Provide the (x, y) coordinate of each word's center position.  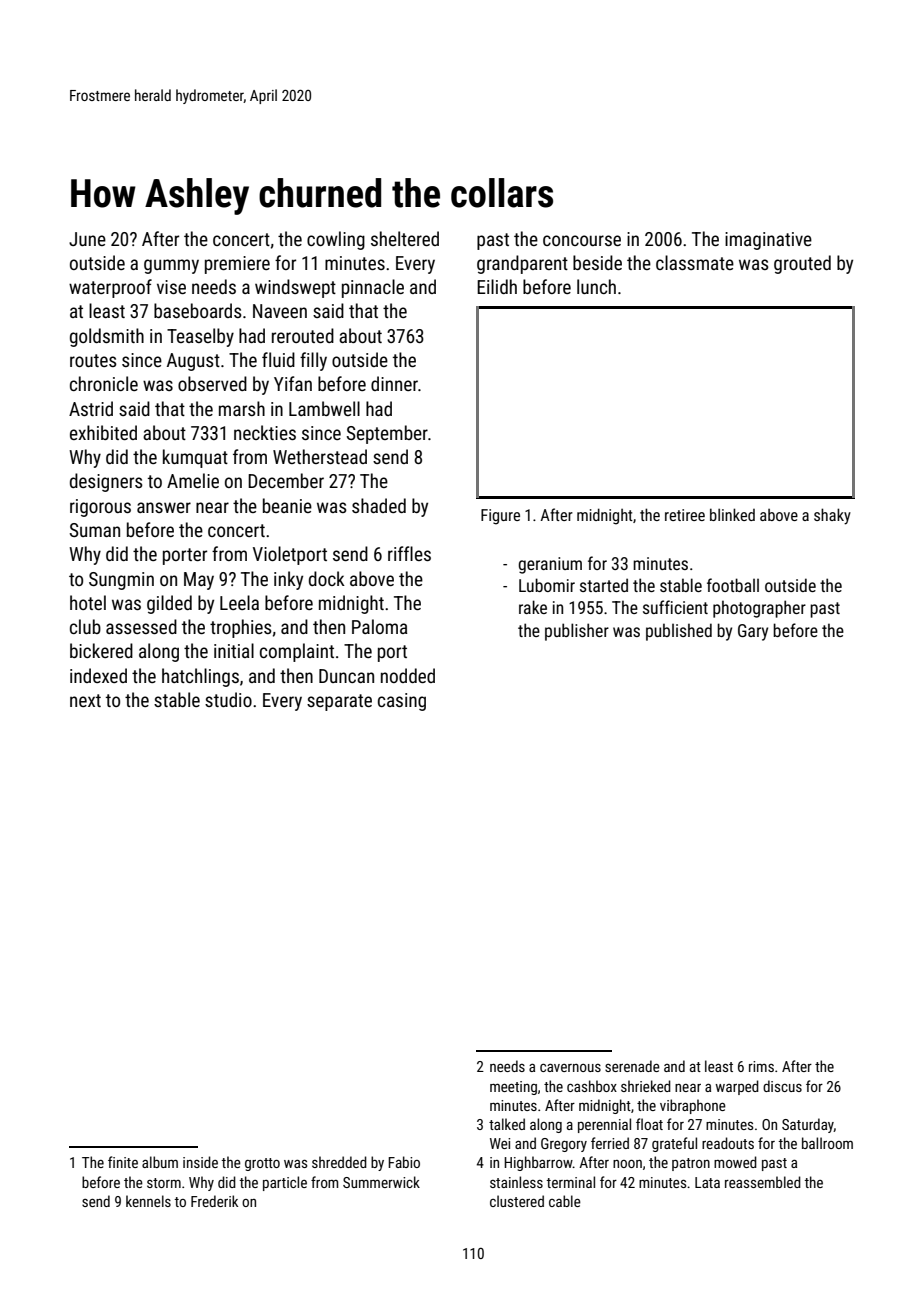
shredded (339, 1162)
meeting (513, 1088)
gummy (171, 266)
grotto (262, 1164)
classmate (695, 262)
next (85, 700)
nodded (408, 675)
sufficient (675, 607)
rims (761, 1066)
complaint (297, 652)
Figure (500, 517)
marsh (242, 408)
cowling (336, 240)
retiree (685, 515)
